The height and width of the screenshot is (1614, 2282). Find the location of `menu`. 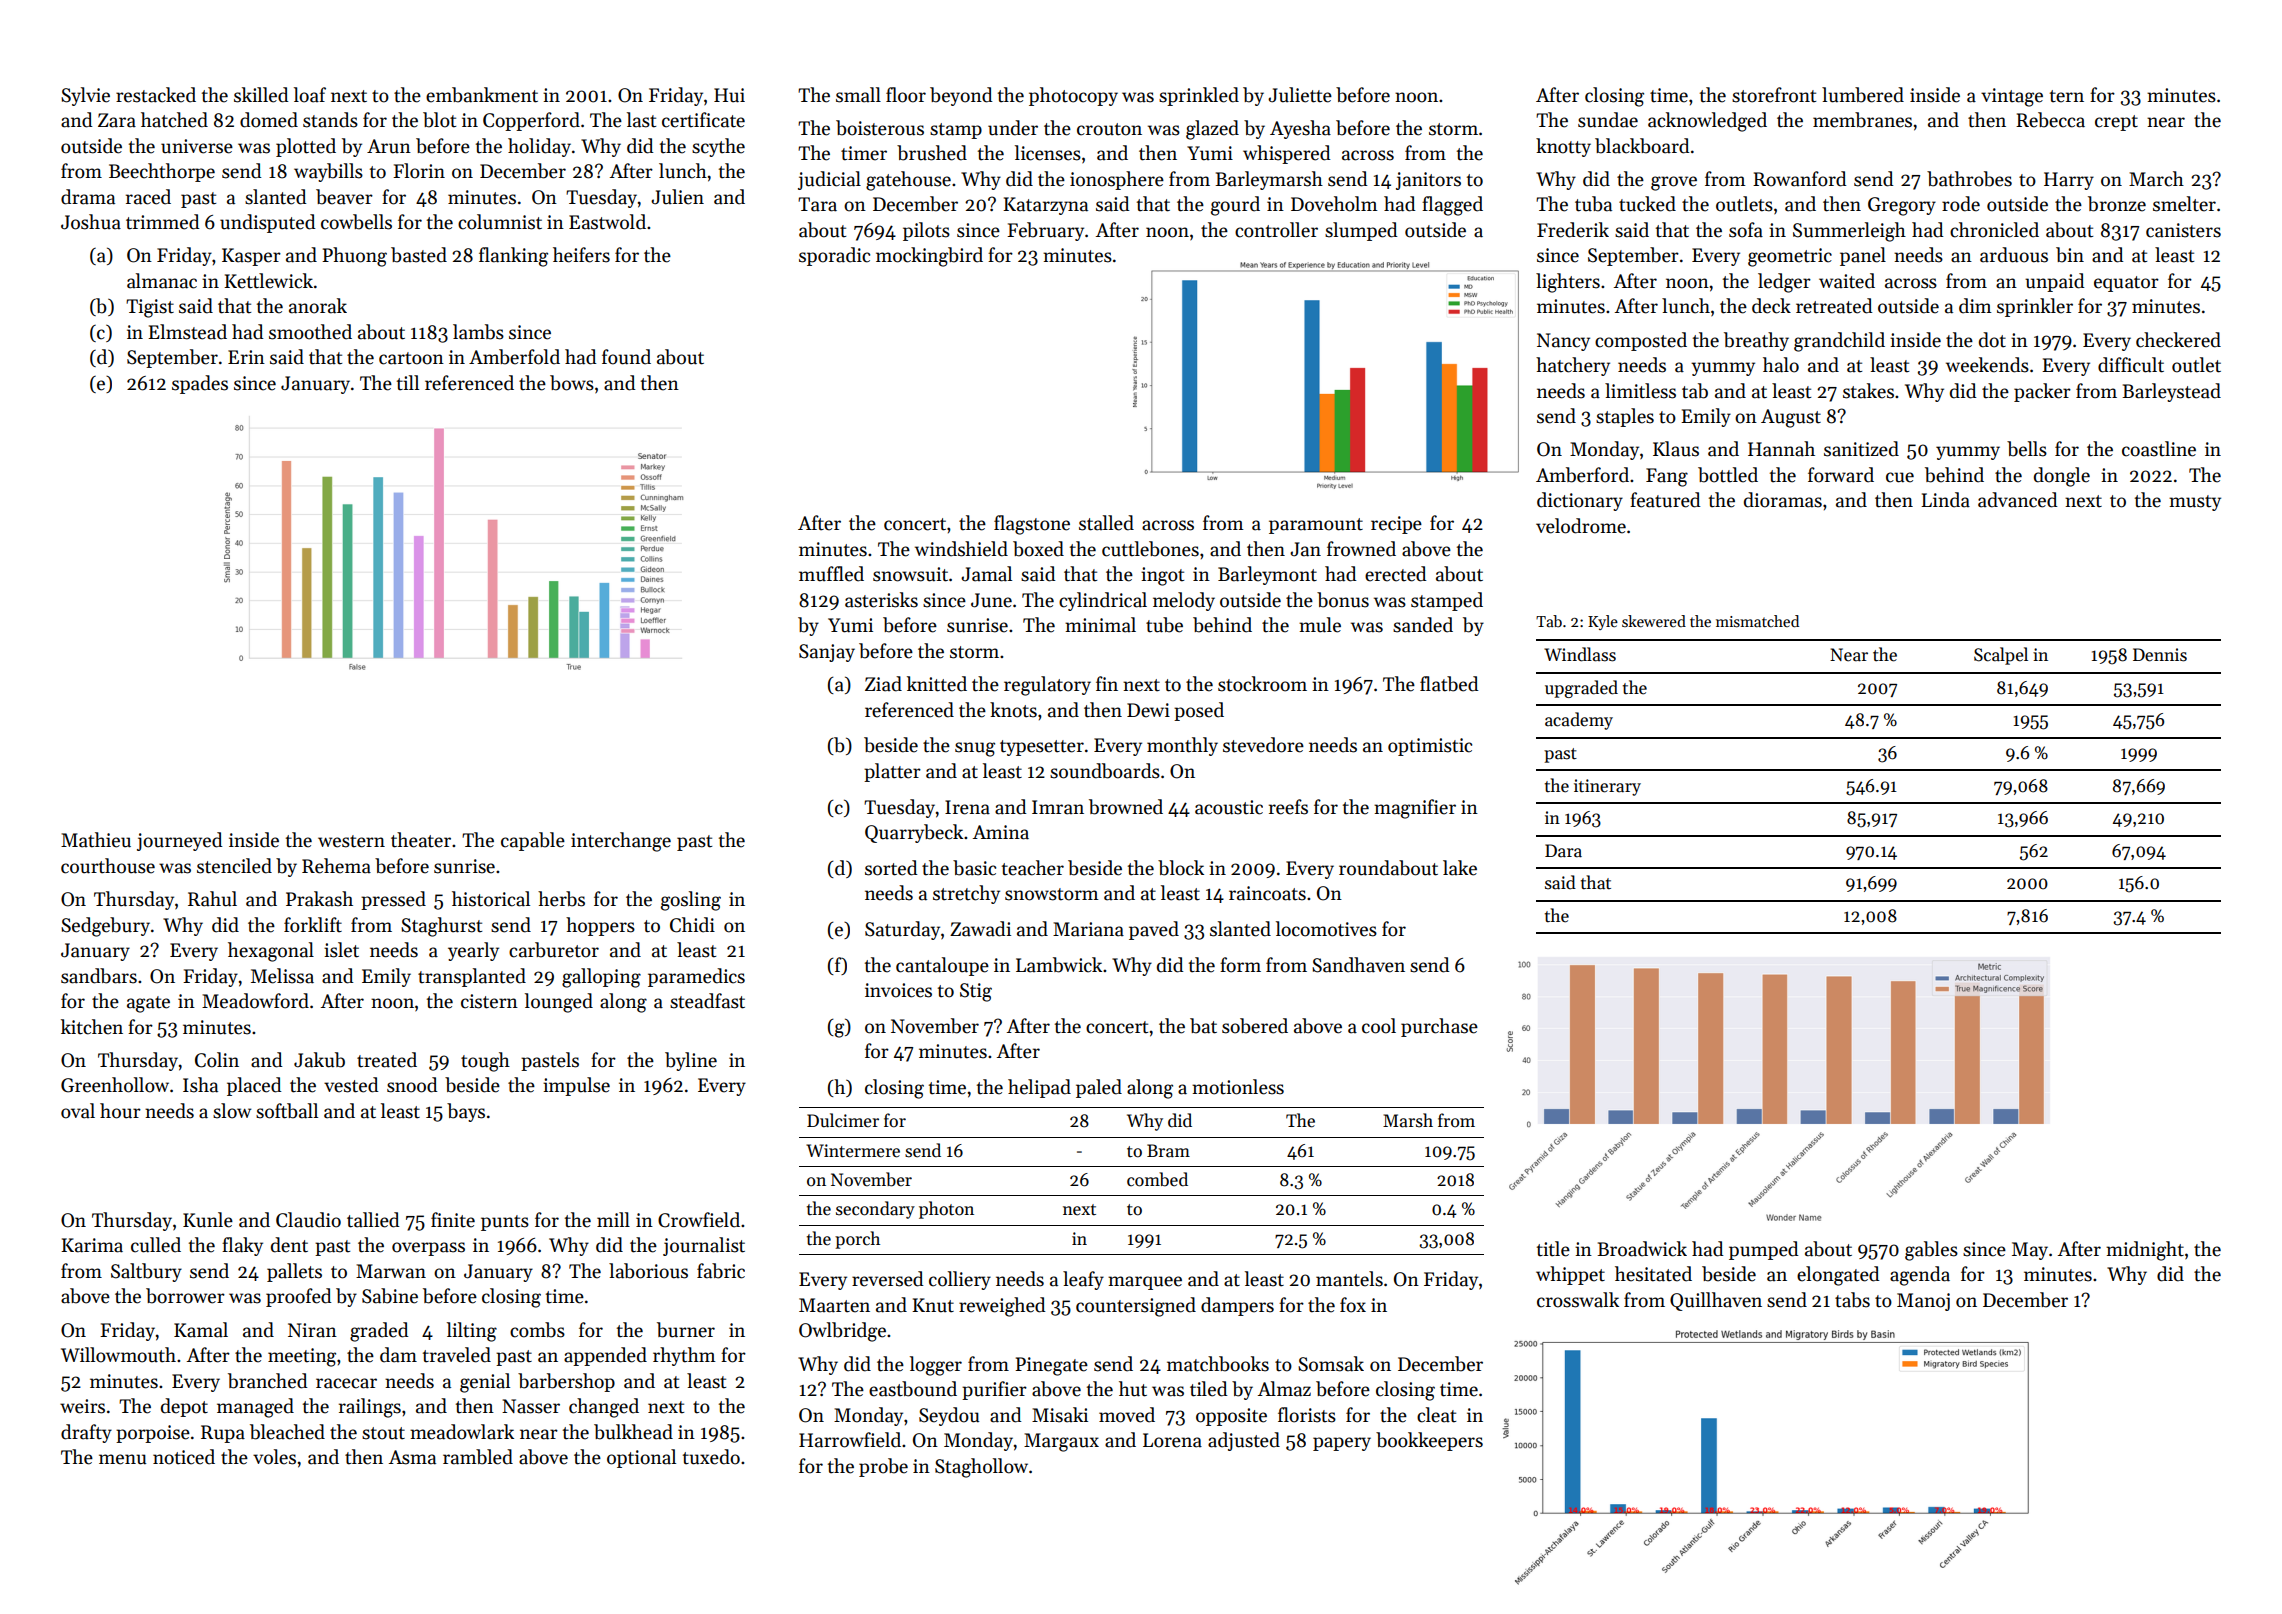

menu is located at coordinates (122, 1459).
